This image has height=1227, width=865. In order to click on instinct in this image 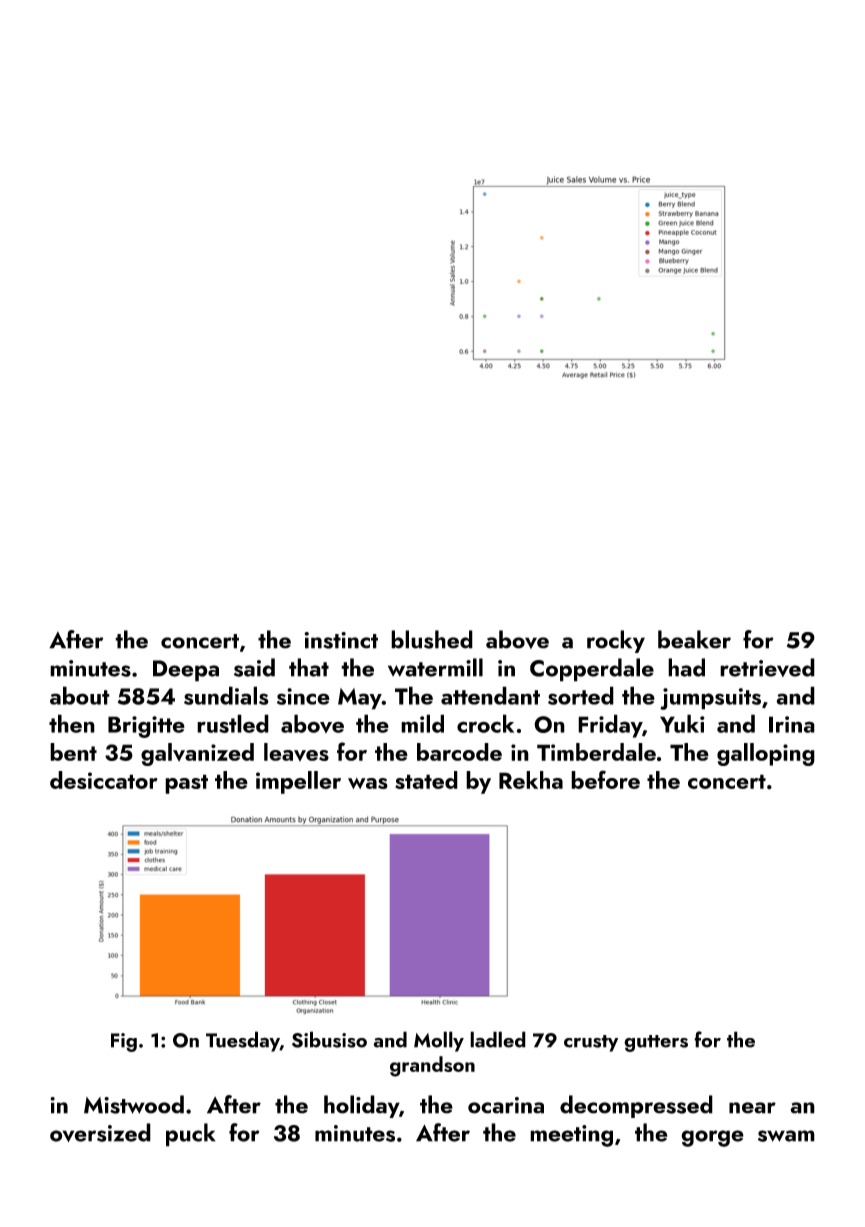, I will do `click(341, 640)`.
